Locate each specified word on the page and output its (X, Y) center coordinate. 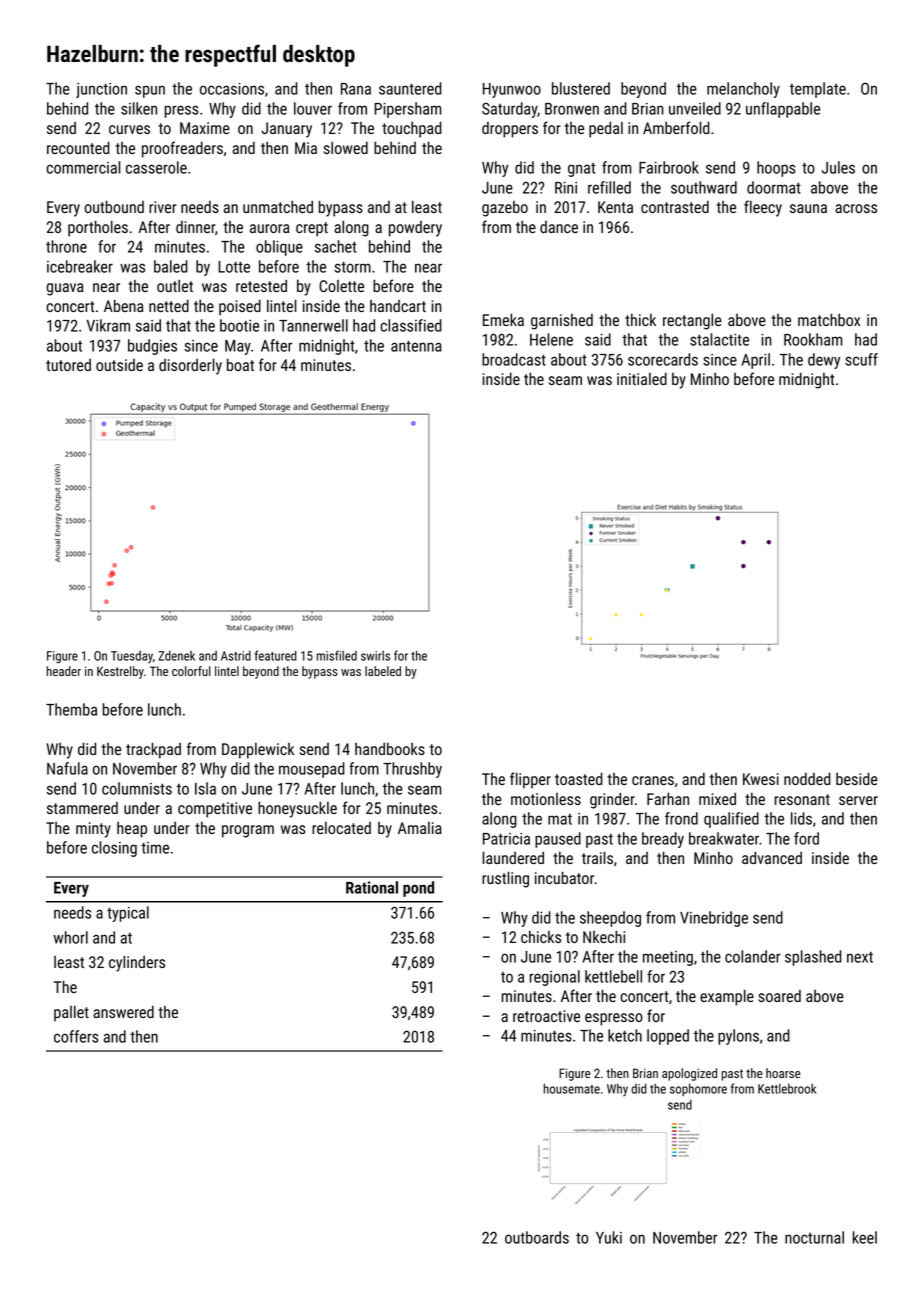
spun (150, 91)
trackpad (153, 750)
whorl (71, 937)
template (818, 90)
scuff (861, 359)
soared (779, 996)
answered (123, 1011)
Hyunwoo (512, 90)
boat (240, 364)
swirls (375, 655)
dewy (824, 361)
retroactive (546, 1016)
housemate (572, 1088)
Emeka (503, 319)
